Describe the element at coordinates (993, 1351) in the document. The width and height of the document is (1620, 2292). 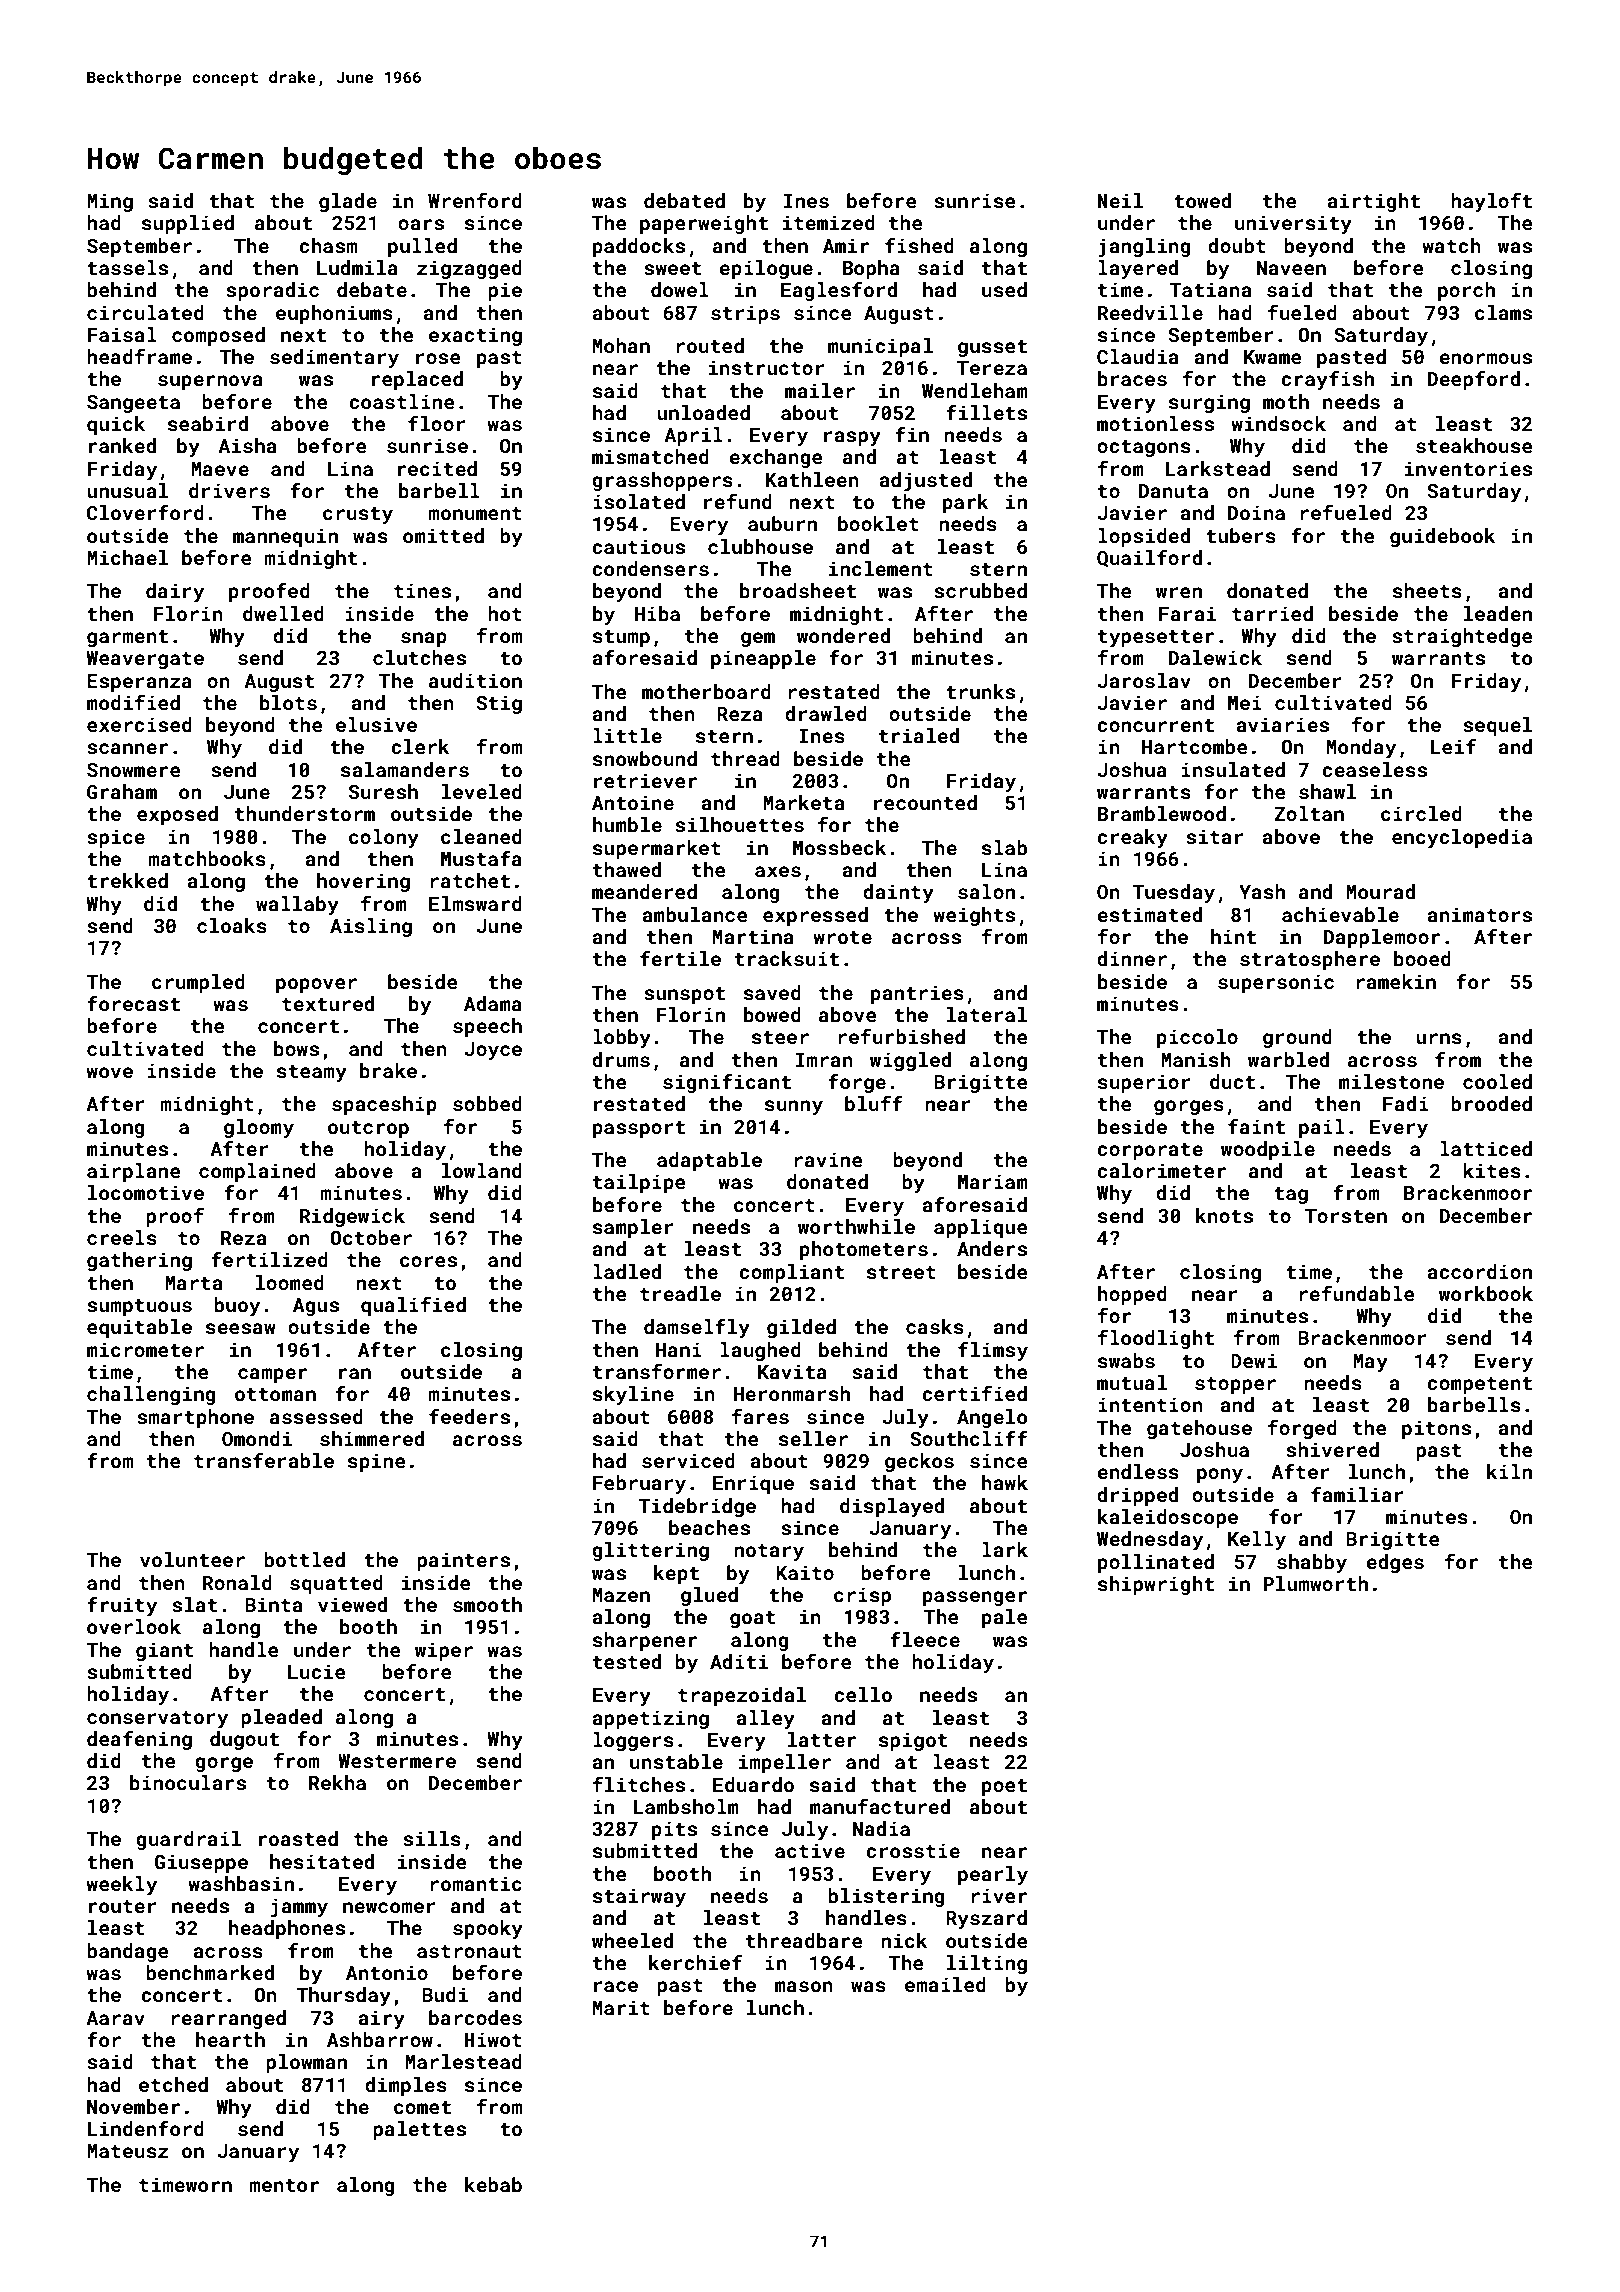
I see `flimsy` at that location.
